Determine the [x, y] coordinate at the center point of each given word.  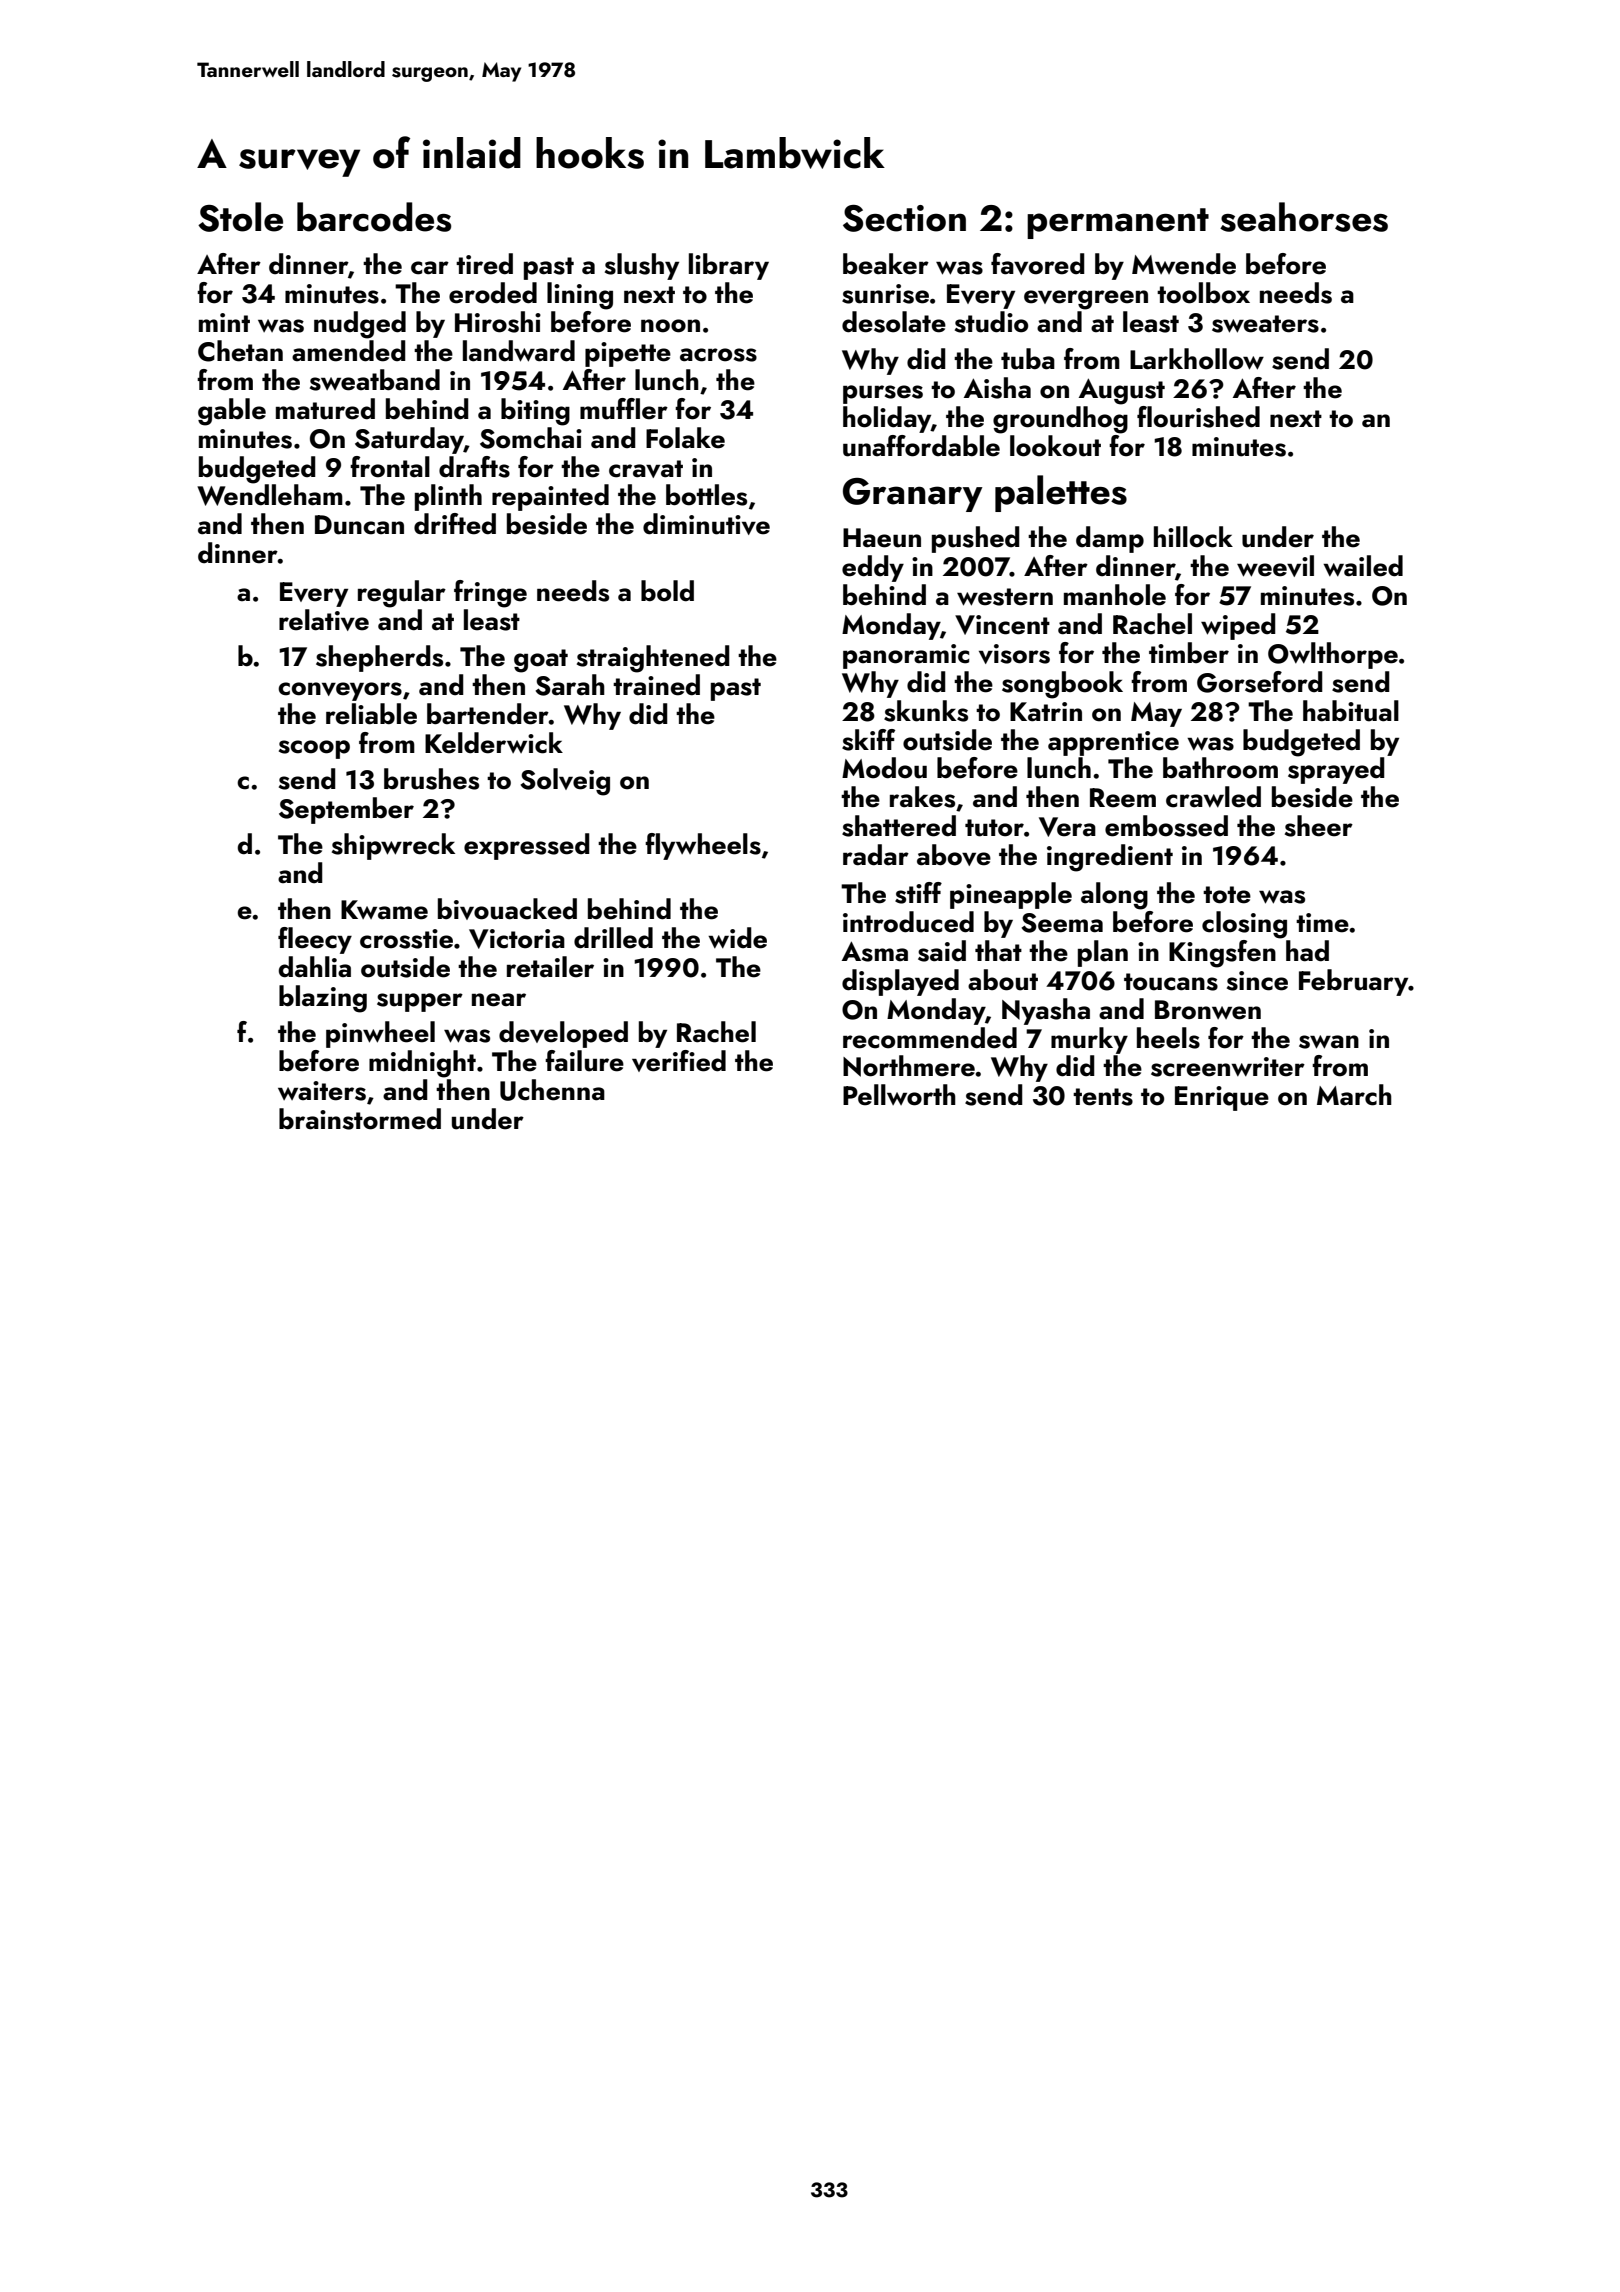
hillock [1193, 537]
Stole [240, 217]
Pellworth [899, 1095]
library [729, 266]
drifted [455, 524]
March [1354, 1095]
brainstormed [360, 1119]
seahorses [1304, 217]
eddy [873, 568]
